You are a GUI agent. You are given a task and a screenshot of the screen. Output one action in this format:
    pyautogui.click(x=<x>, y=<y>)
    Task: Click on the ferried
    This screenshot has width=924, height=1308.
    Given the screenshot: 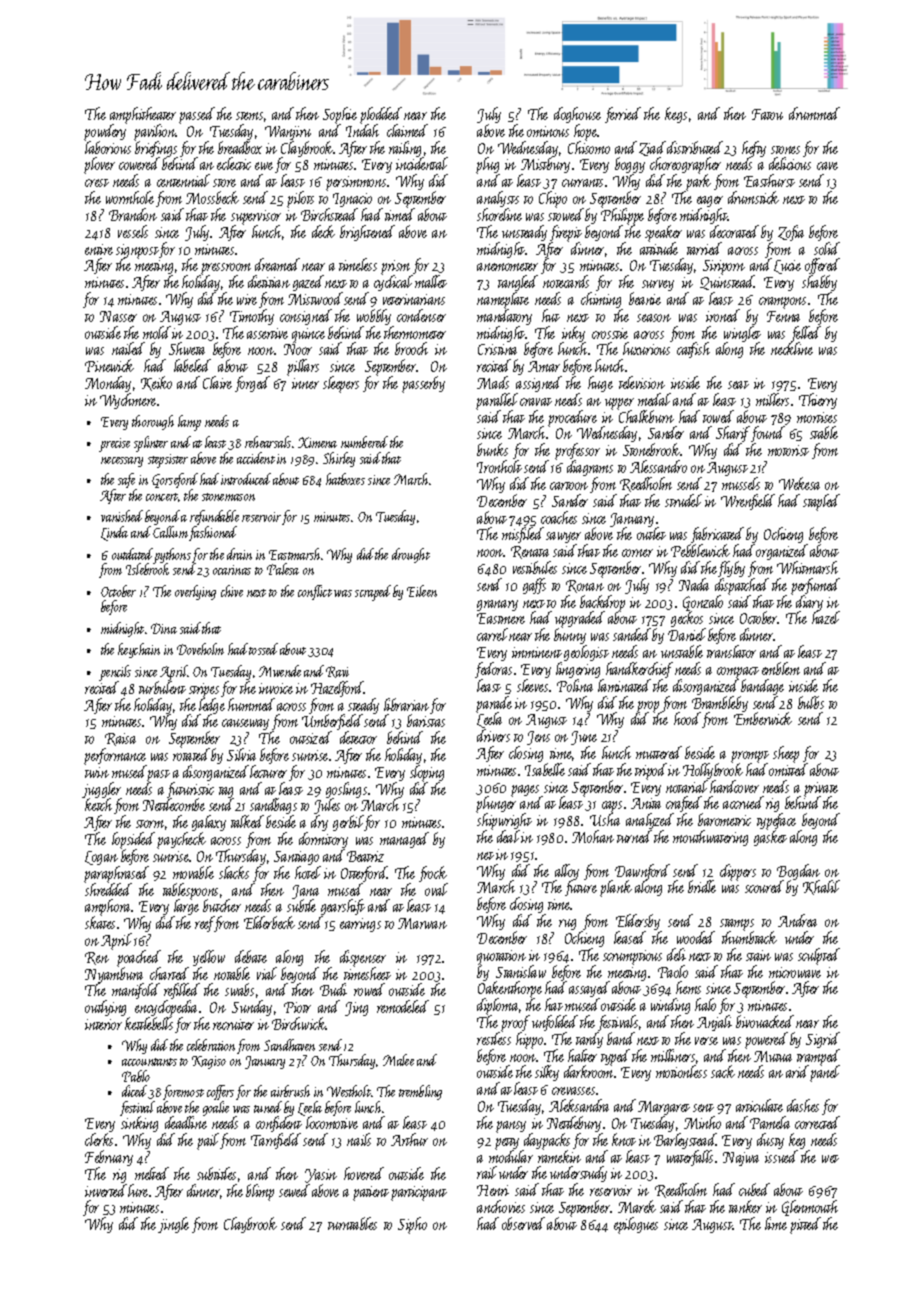 What is the action you would take?
    pyautogui.click(x=623, y=115)
